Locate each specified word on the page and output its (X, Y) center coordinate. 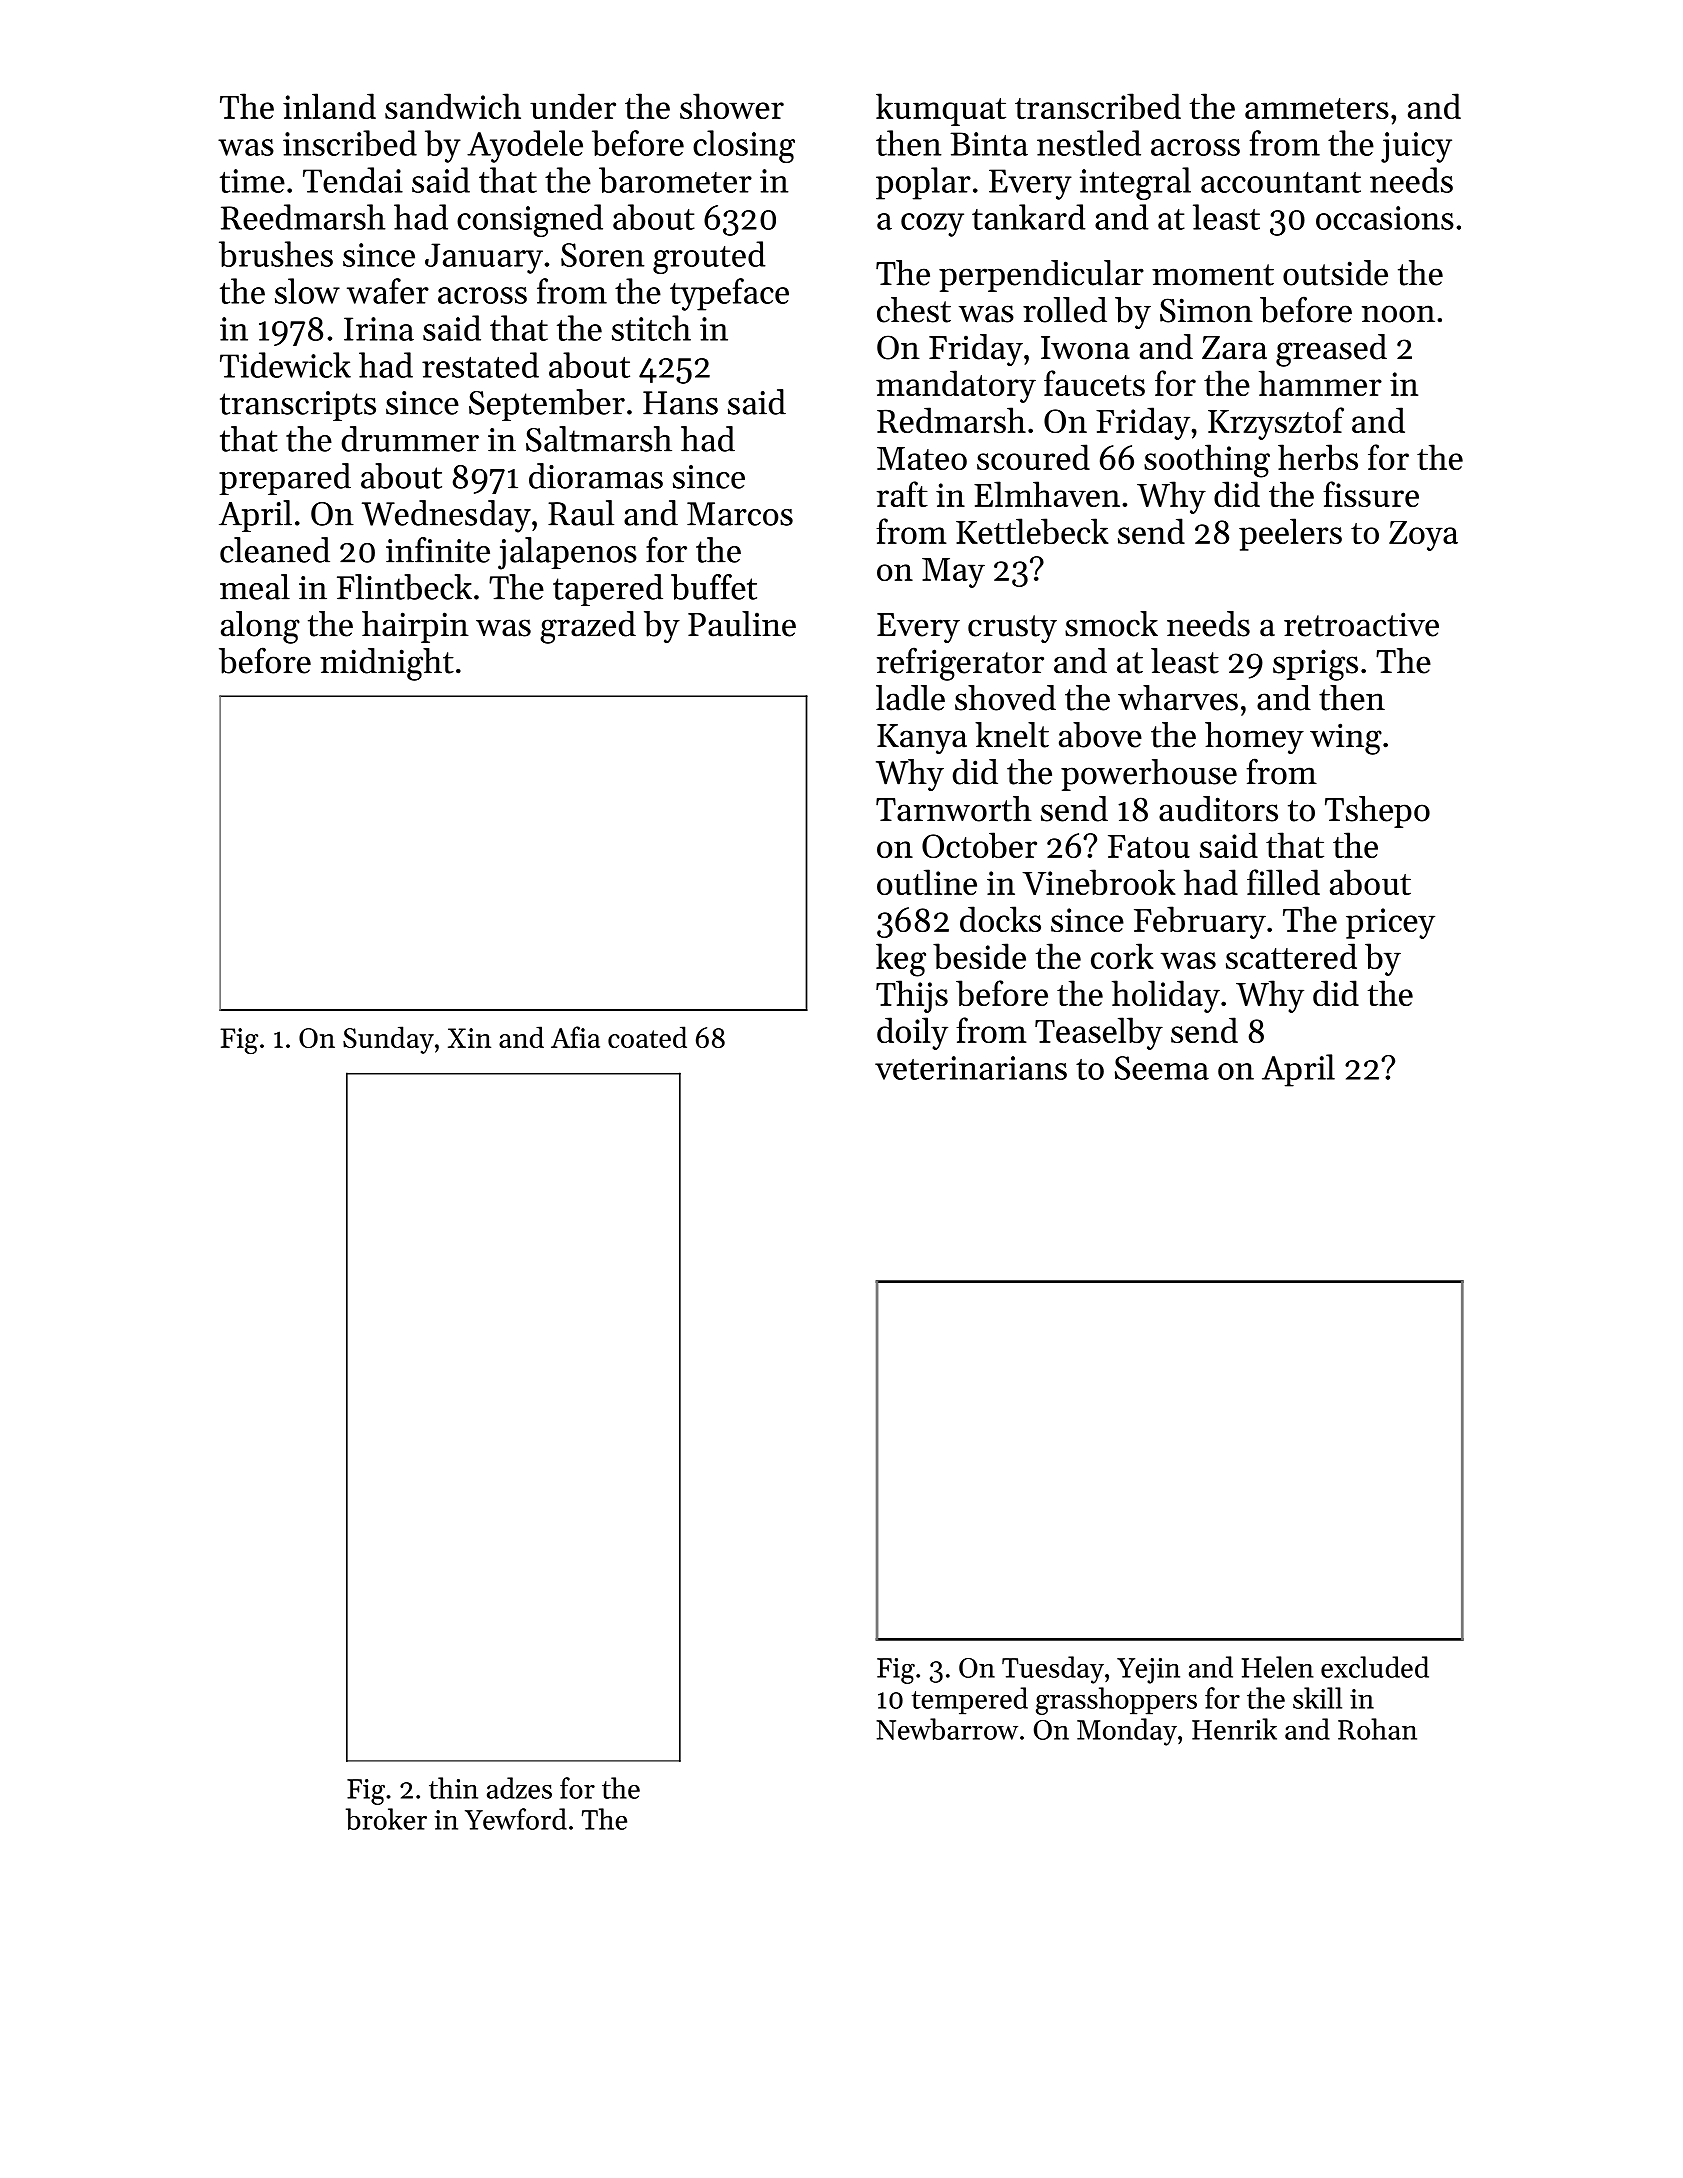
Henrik (1234, 1729)
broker (386, 1819)
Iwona (1085, 348)
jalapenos (567, 553)
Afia (575, 1037)
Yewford (516, 1819)
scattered (1291, 956)
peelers (1290, 534)
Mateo (922, 458)
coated (647, 1037)
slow (307, 291)
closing (744, 146)
